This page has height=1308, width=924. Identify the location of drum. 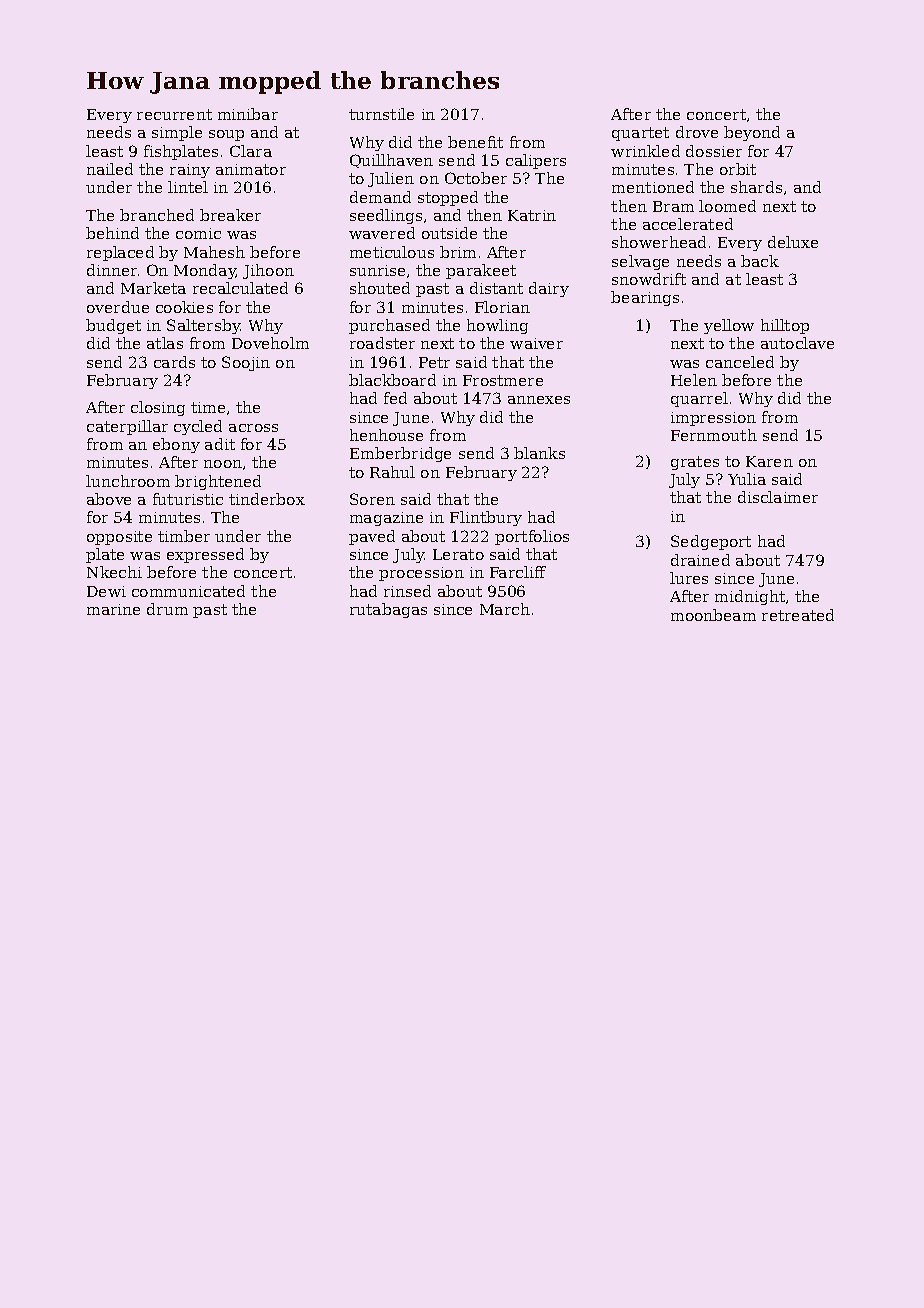
(167, 609).
